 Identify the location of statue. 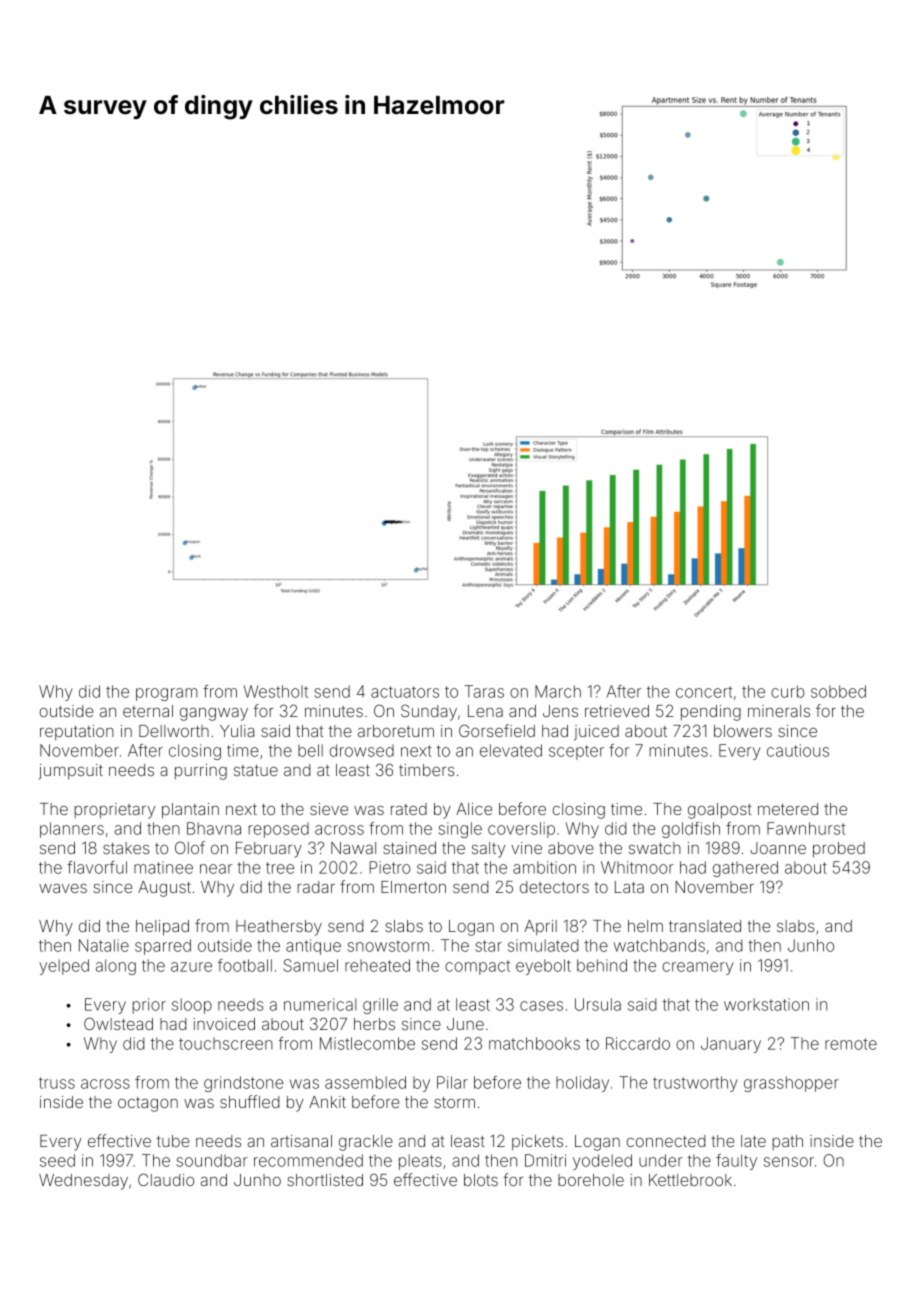
(256, 770).
